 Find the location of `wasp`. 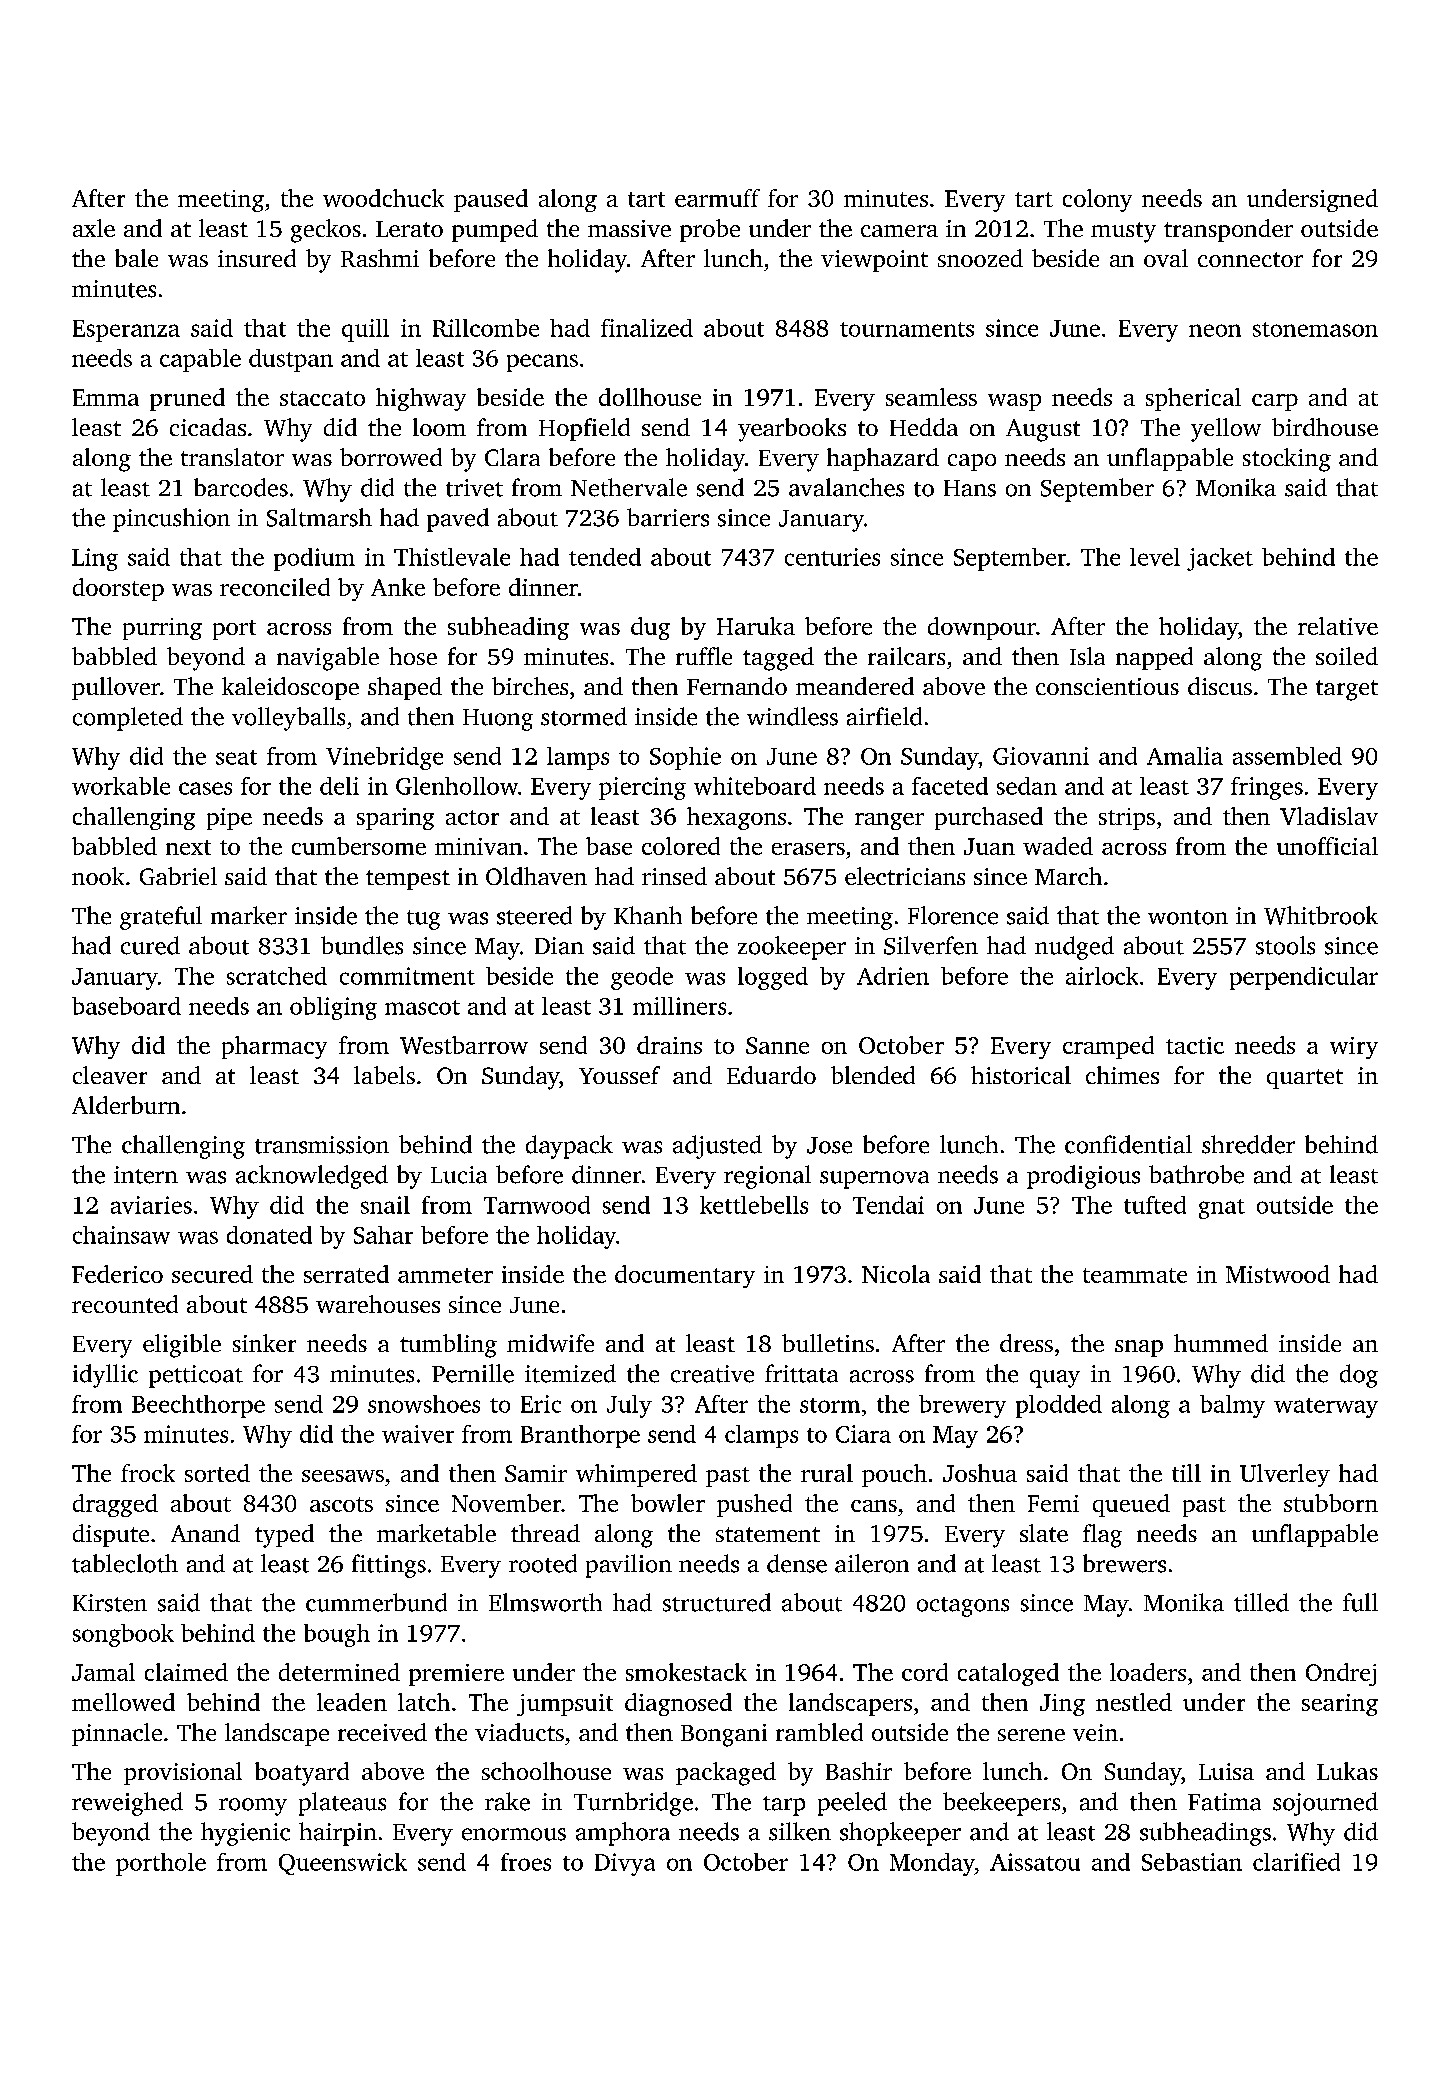

wasp is located at coordinates (1014, 402).
